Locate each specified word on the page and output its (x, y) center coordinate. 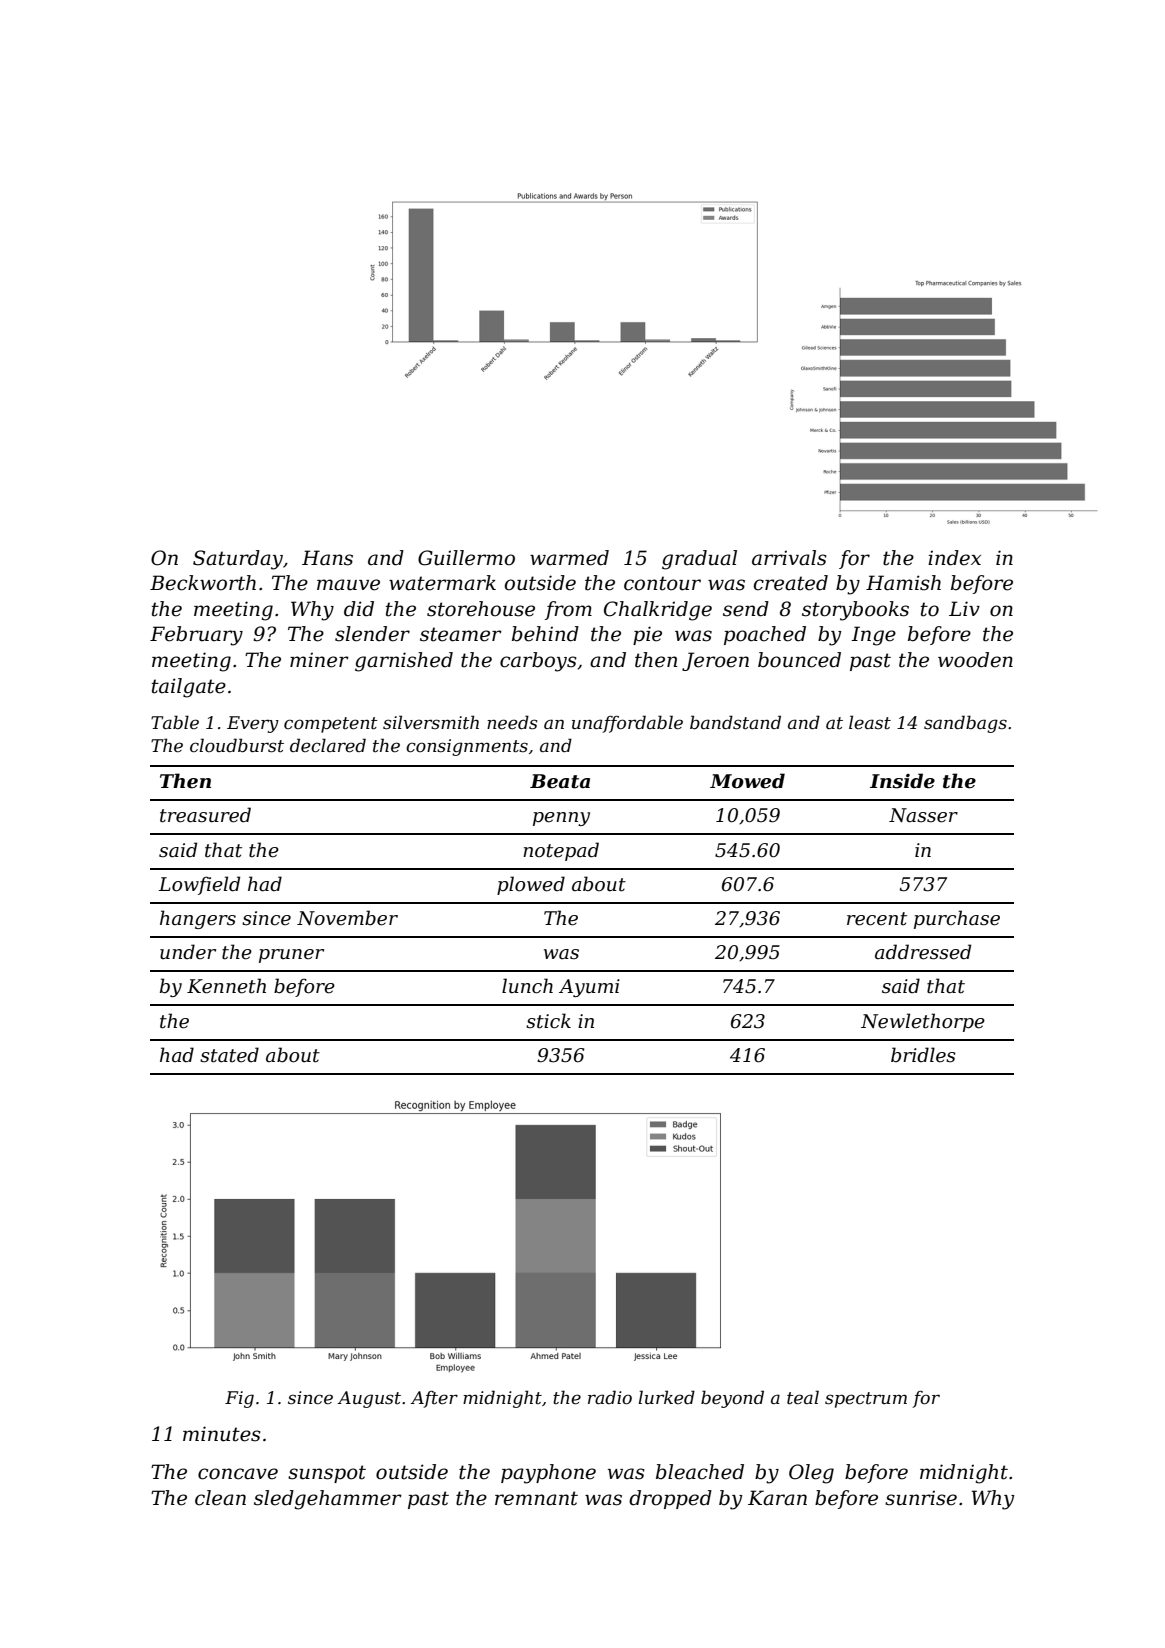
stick (548, 1021)
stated (229, 1055)
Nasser (923, 815)
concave (238, 1474)
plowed (531, 885)
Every (253, 724)
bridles (923, 1055)
